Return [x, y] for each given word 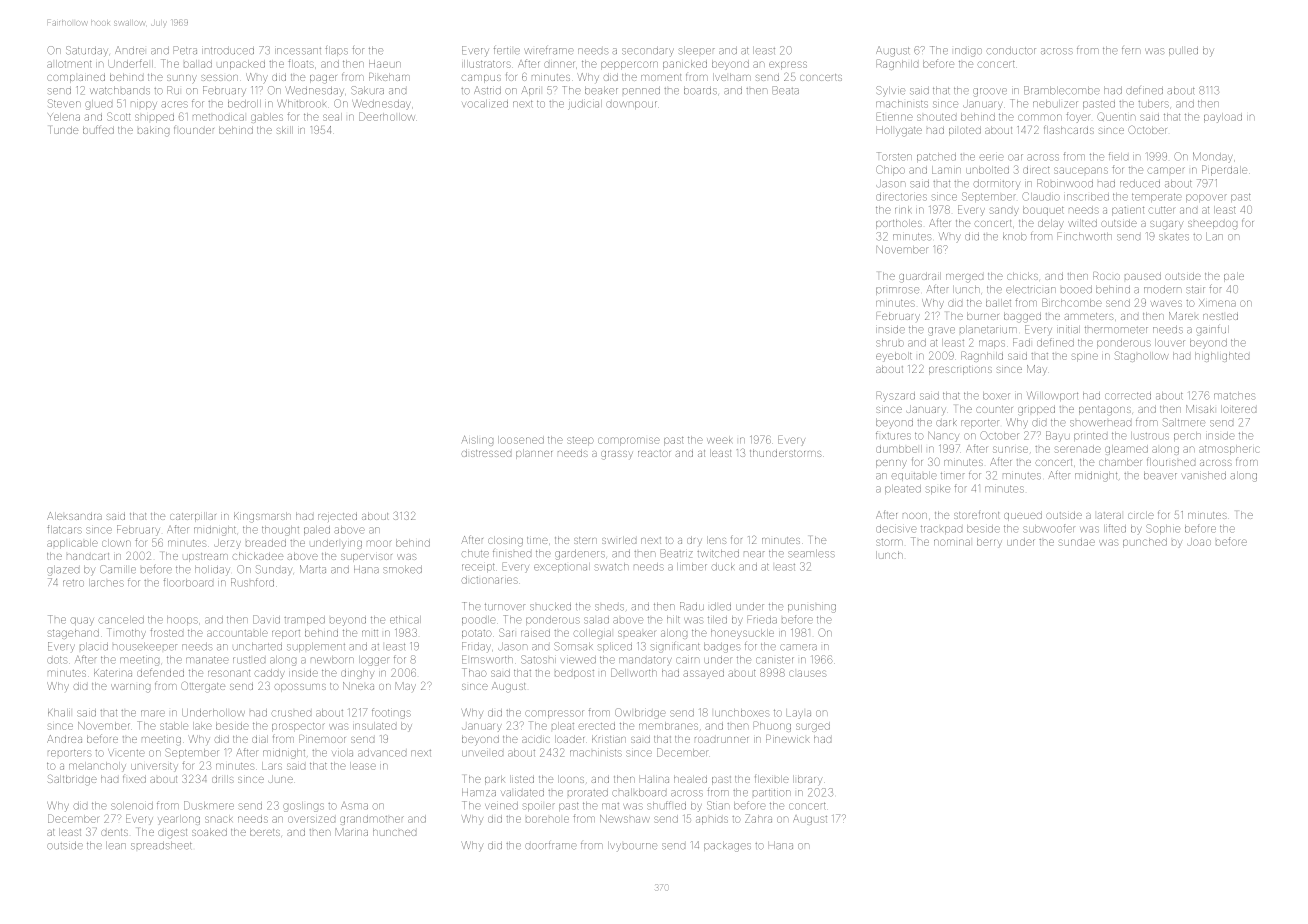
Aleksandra [74, 516]
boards [700, 91]
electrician [1031, 290]
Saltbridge [72, 780]
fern [1131, 51]
